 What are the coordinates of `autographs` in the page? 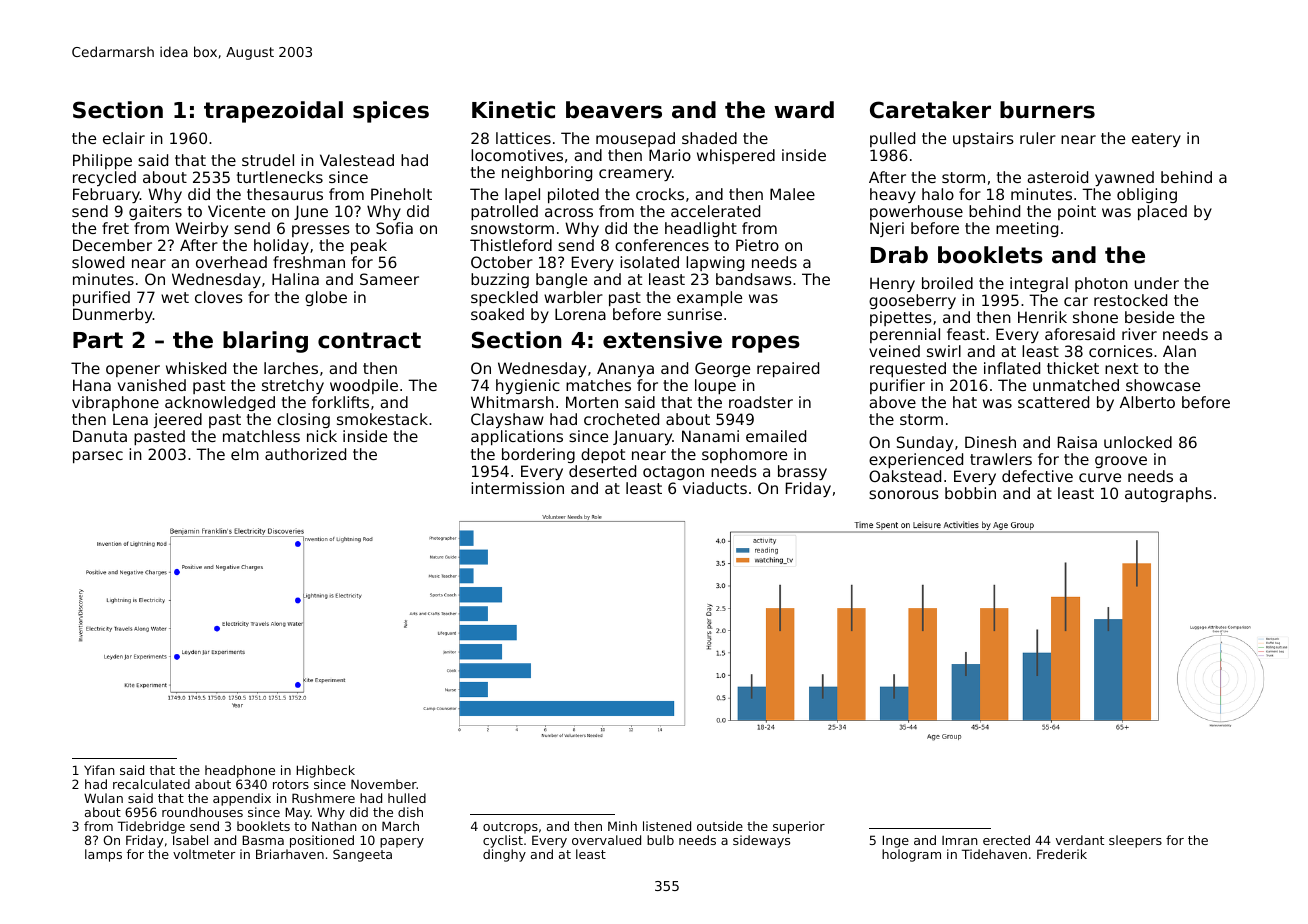 It's located at (1168, 494).
